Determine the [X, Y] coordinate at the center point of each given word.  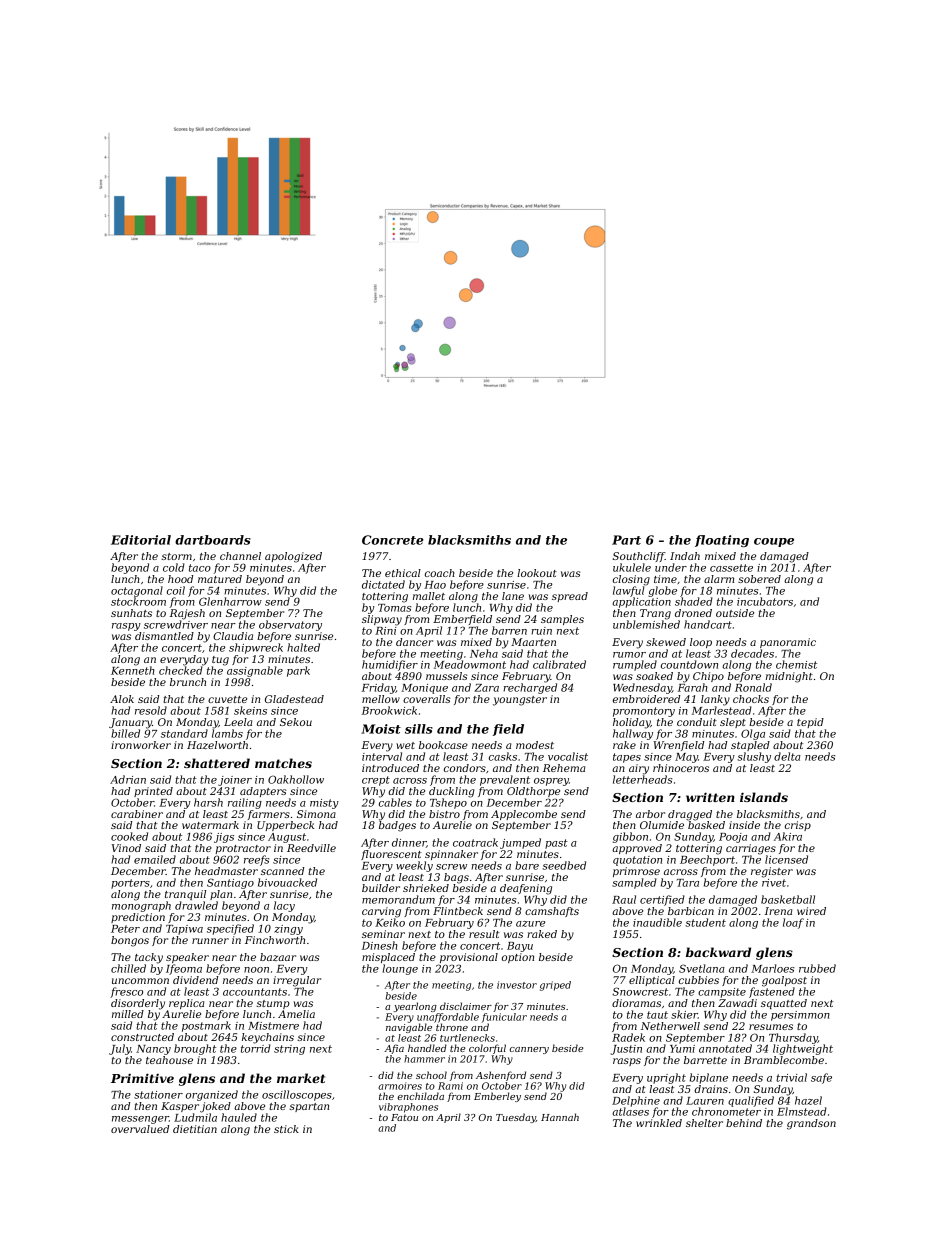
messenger [140, 1120]
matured [220, 579]
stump [273, 1004]
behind [744, 1123]
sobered [759, 579]
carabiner [137, 814]
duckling [452, 792]
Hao [435, 585]
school [431, 1075]
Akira [788, 836]
